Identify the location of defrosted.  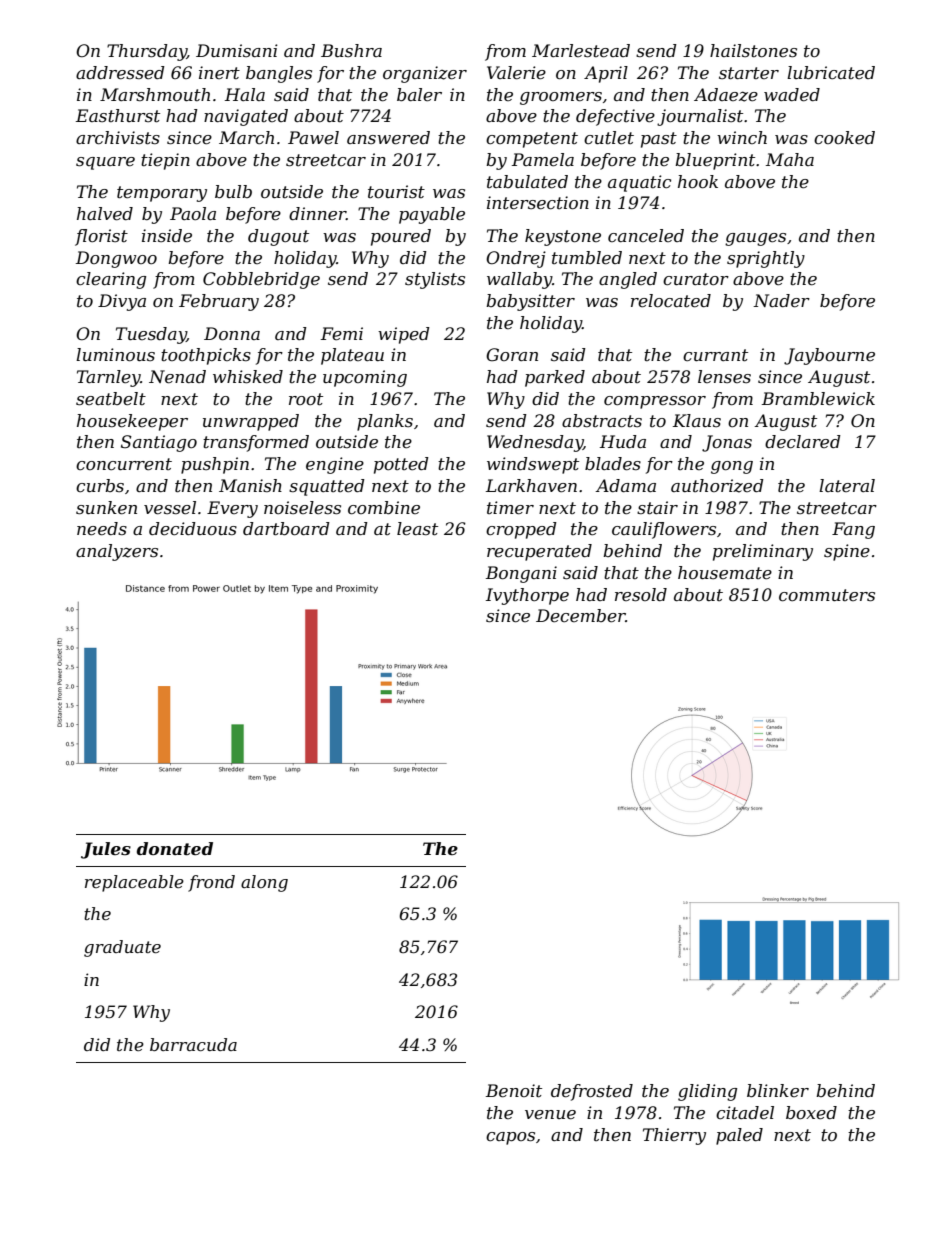
(592, 1092).
